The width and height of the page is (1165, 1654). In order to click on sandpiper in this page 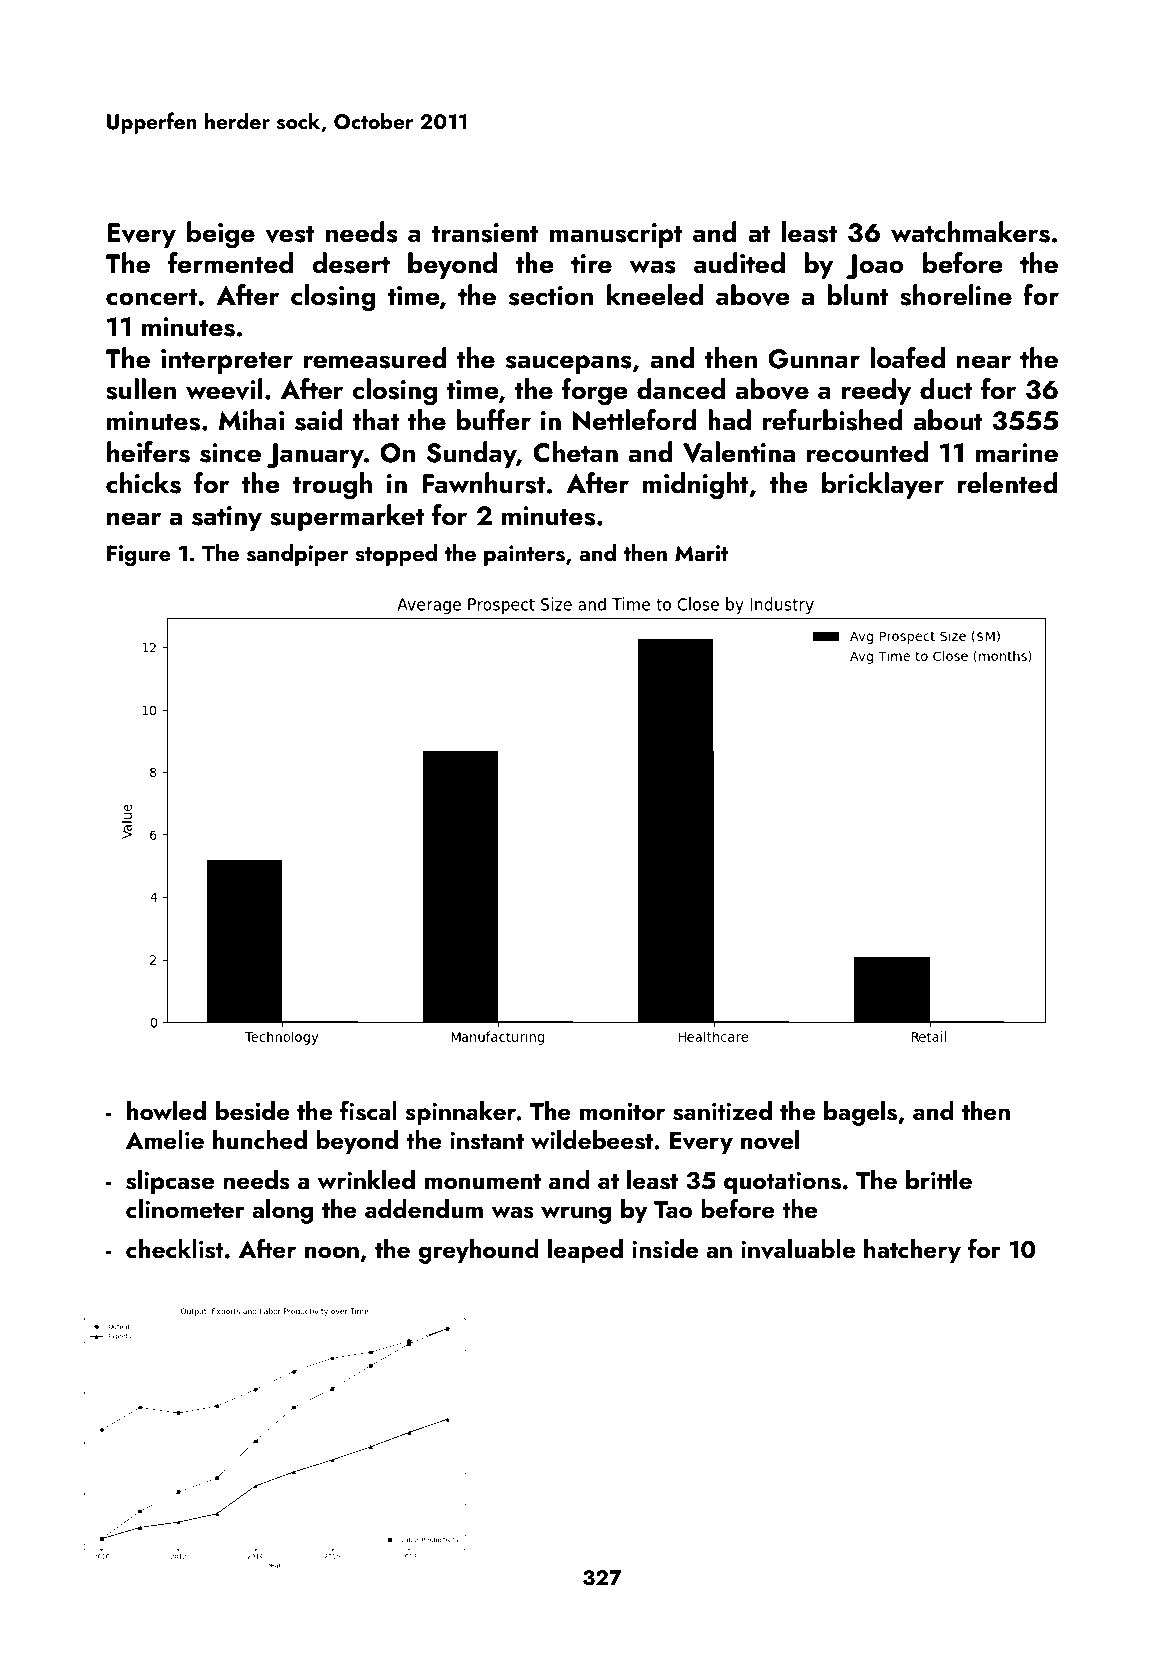, I will do `click(298, 555)`.
